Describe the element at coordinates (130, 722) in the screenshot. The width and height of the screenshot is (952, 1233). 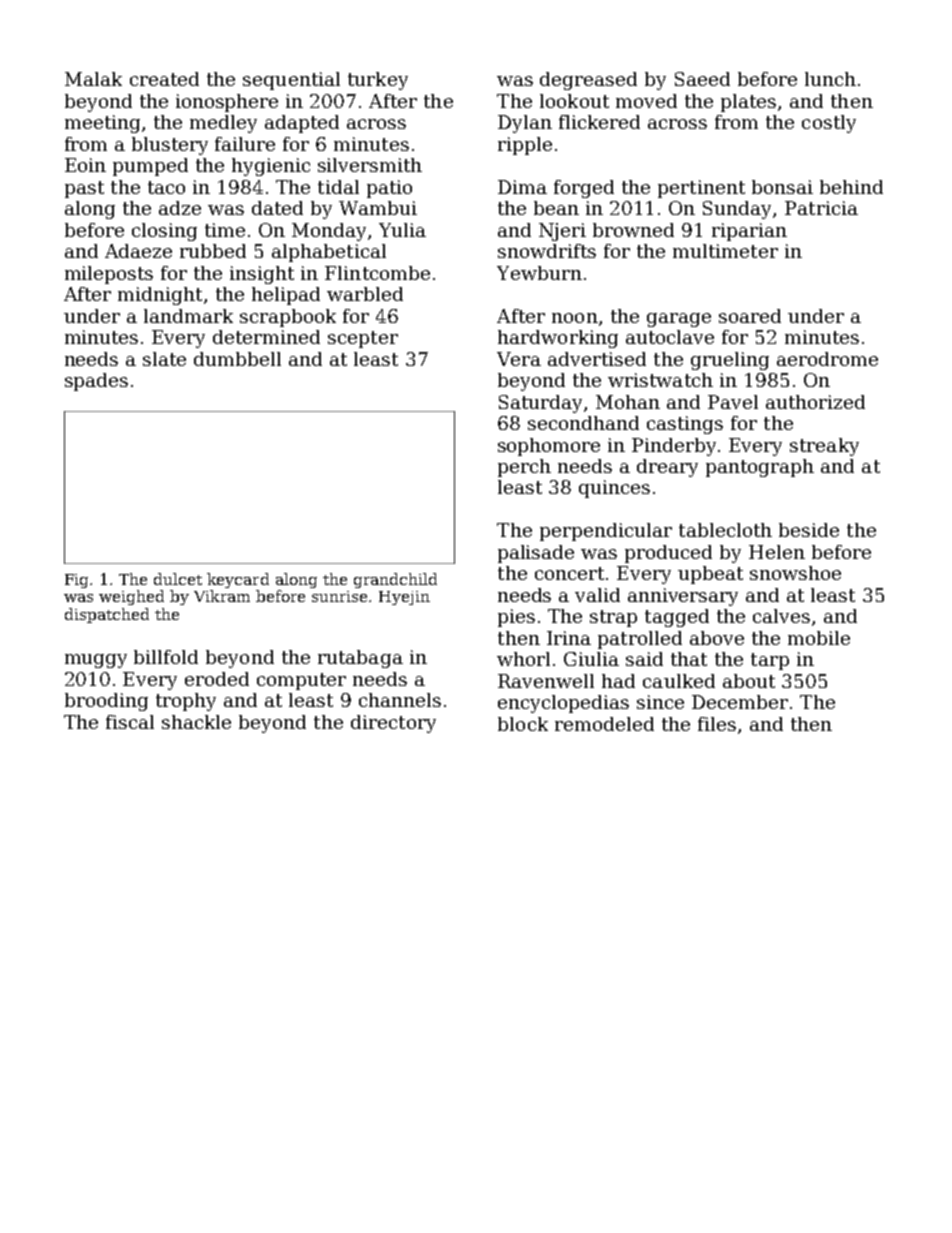
I see `fiscal` at that location.
